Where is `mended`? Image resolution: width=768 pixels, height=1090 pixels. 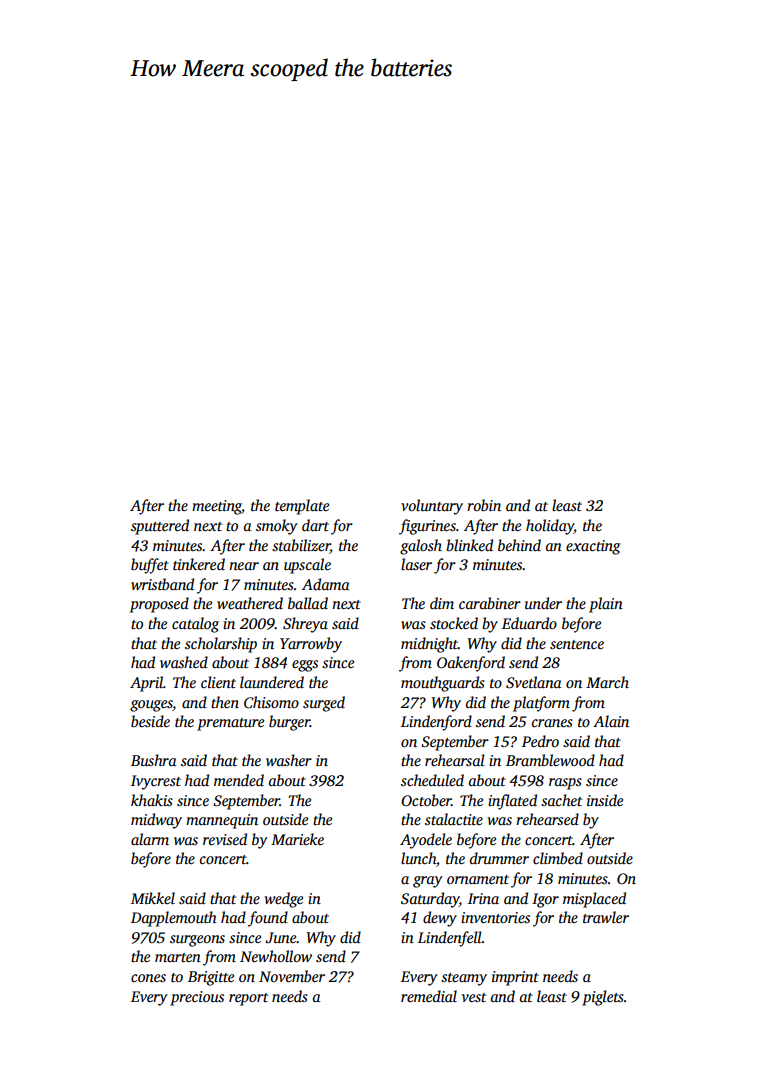 mended is located at coordinates (239, 780).
